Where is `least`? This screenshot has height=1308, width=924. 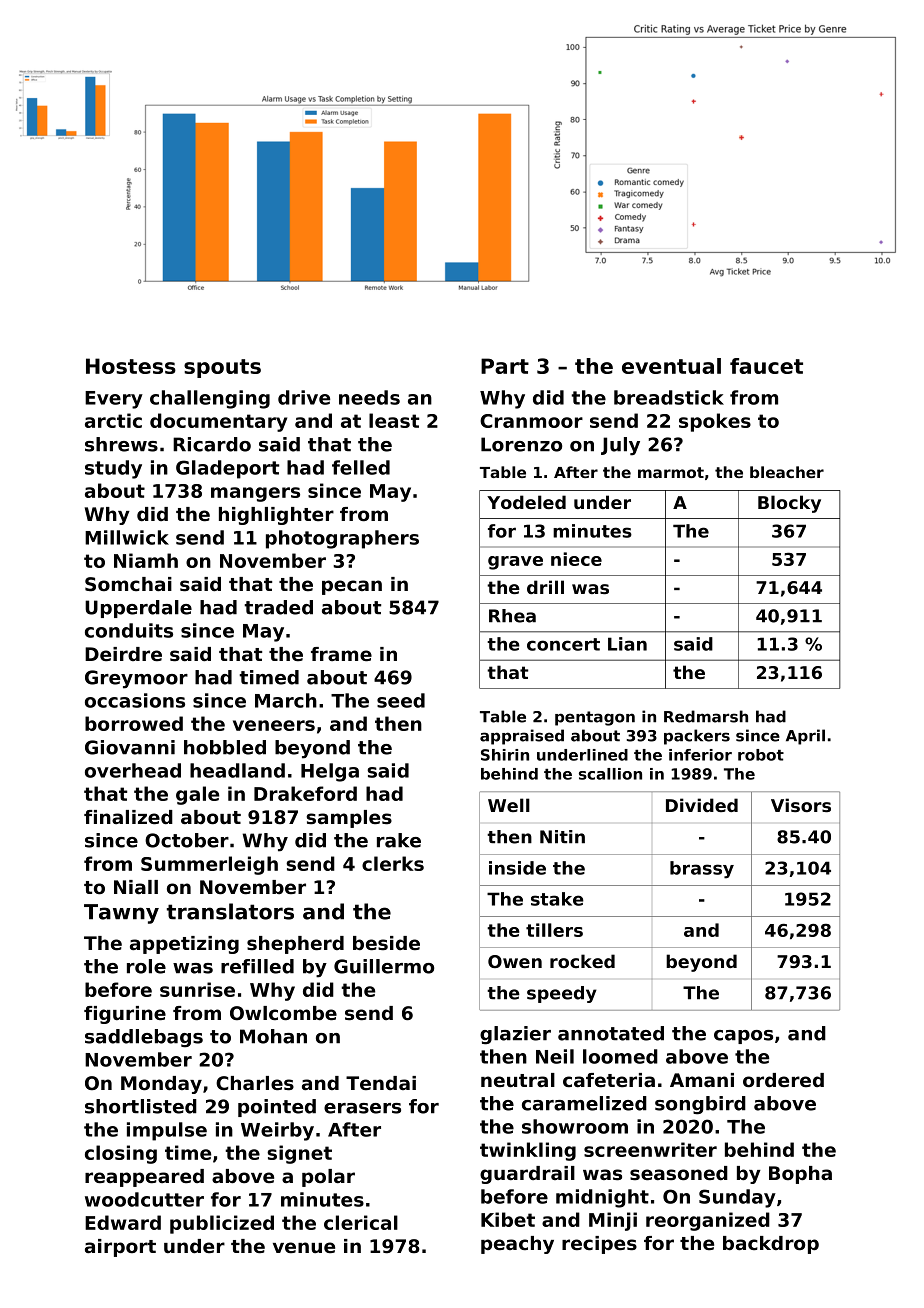 least is located at coordinates (394, 420).
